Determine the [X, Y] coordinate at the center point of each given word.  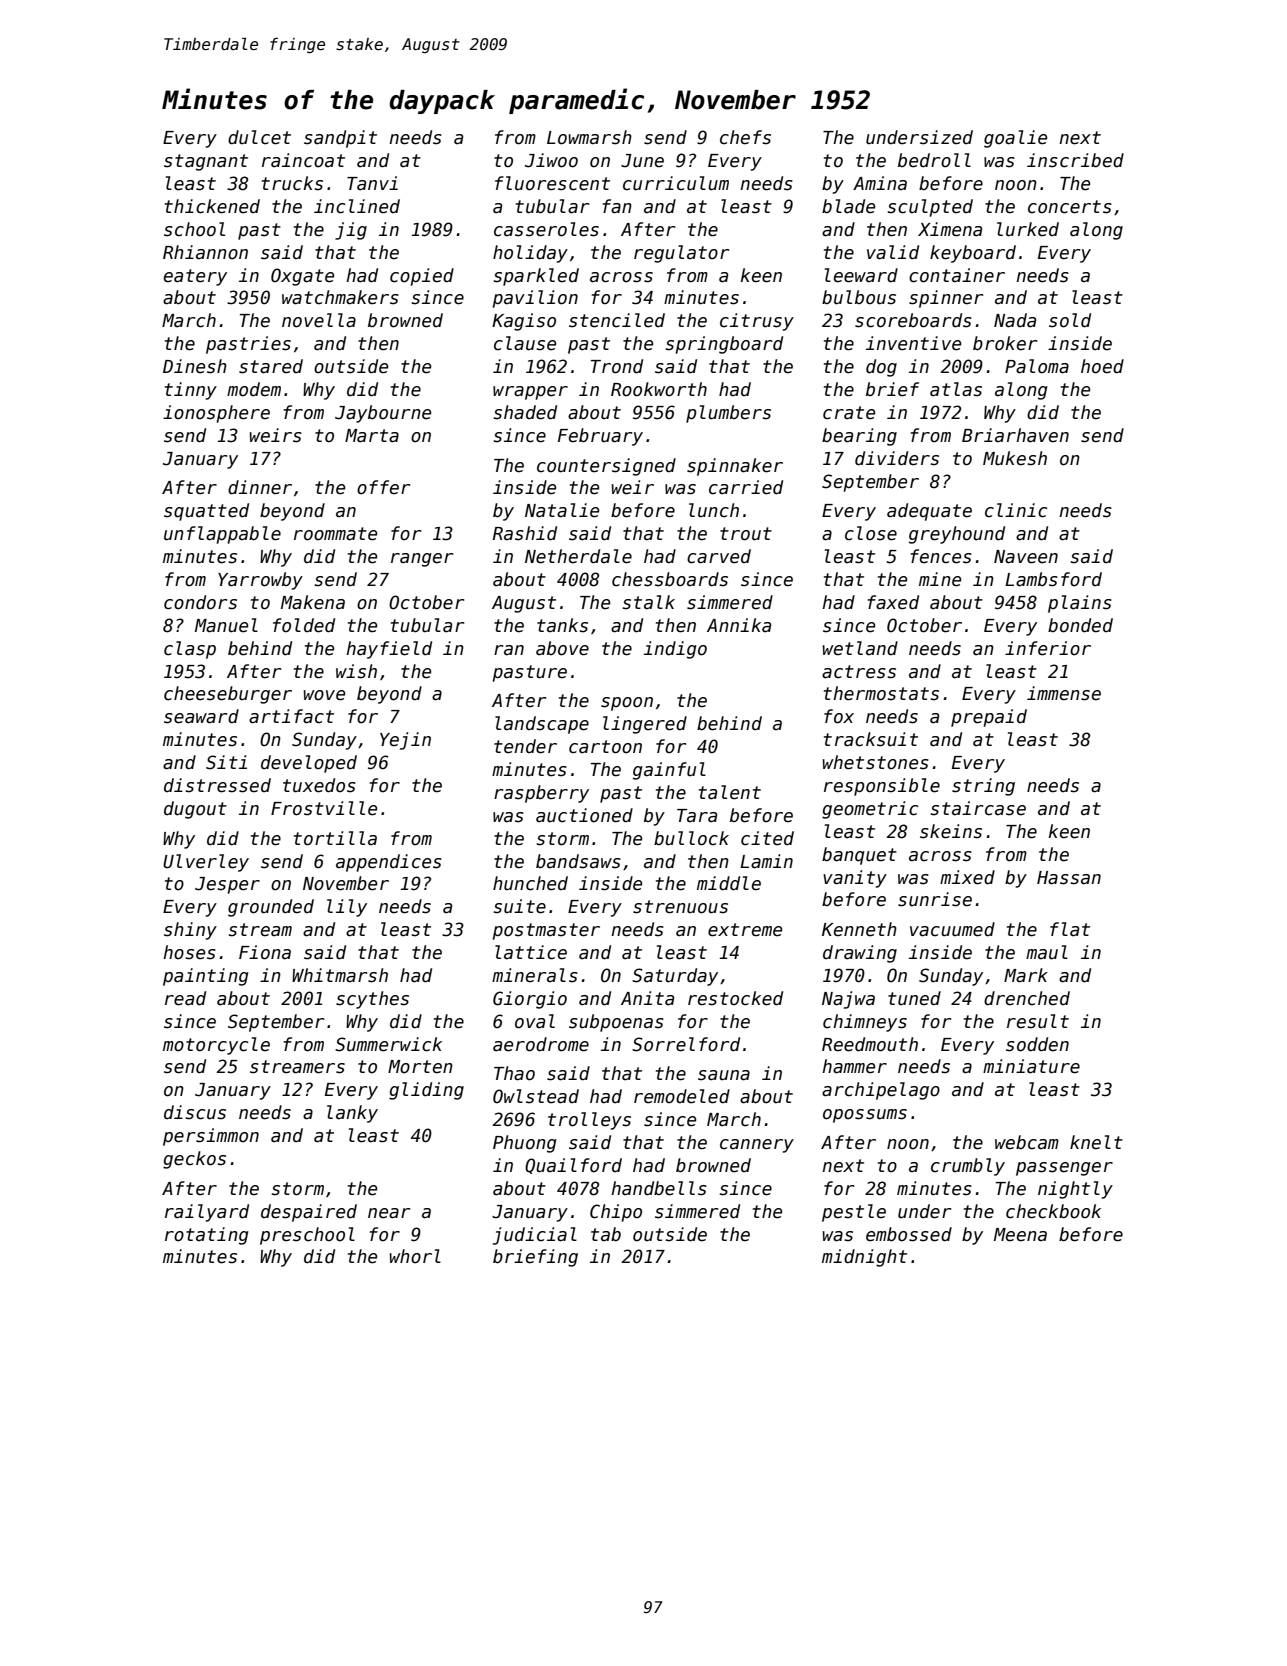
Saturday [675, 977]
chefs [745, 137]
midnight [864, 1258]
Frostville [324, 808]
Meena [1020, 1235]
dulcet [259, 137]
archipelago [881, 1091]
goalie [1015, 139]
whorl [415, 1256]
